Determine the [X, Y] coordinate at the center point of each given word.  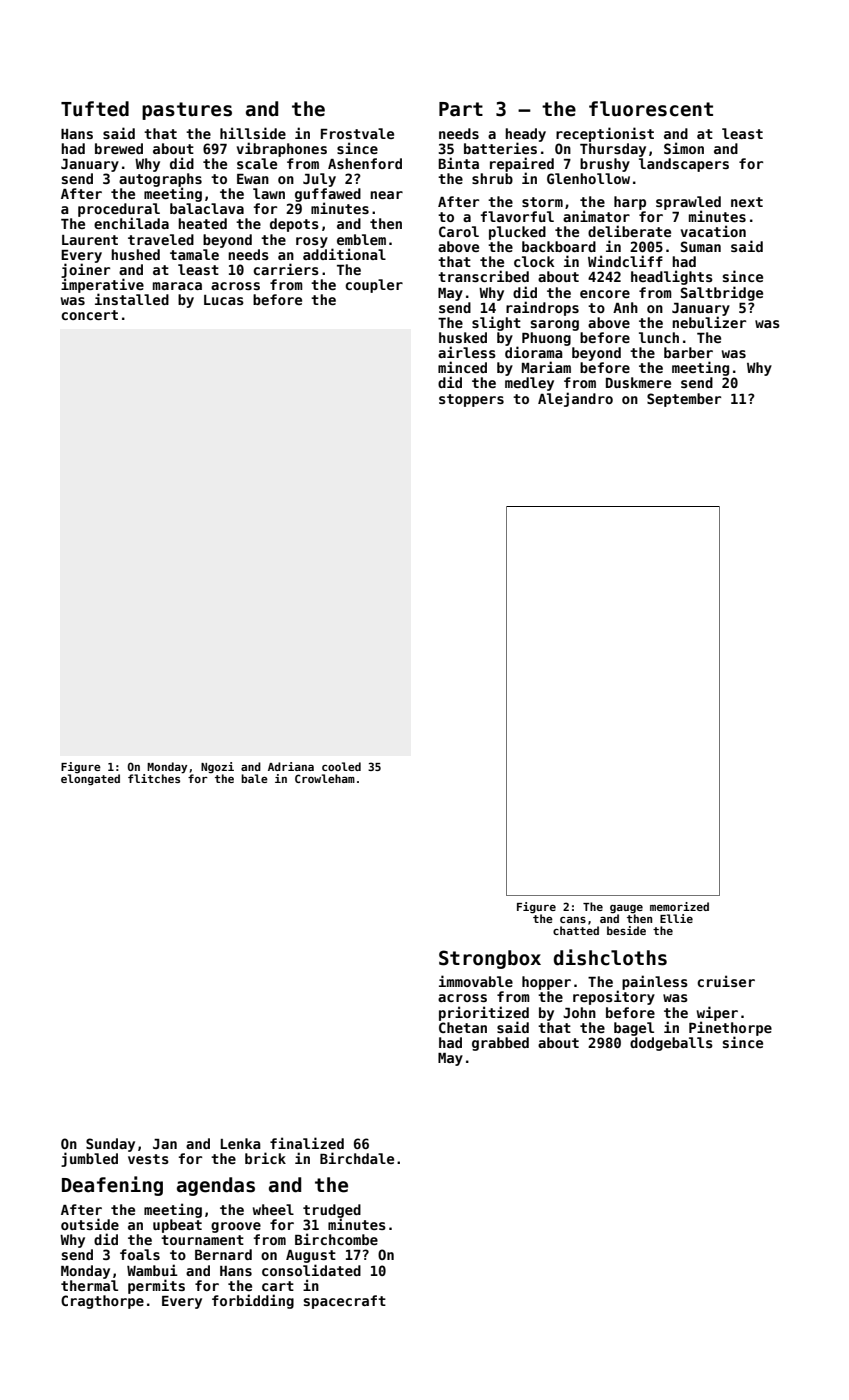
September [684, 400]
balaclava [207, 208]
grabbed [500, 1044]
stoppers [471, 400]
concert [89, 315]
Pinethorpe [730, 1028]
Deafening [112, 1186]
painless [655, 982]
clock [534, 261]
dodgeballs [671, 1044]
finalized [307, 1143]
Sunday [110, 1145]
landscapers [684, 165]
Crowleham [325, 778]
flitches [154, 778]
